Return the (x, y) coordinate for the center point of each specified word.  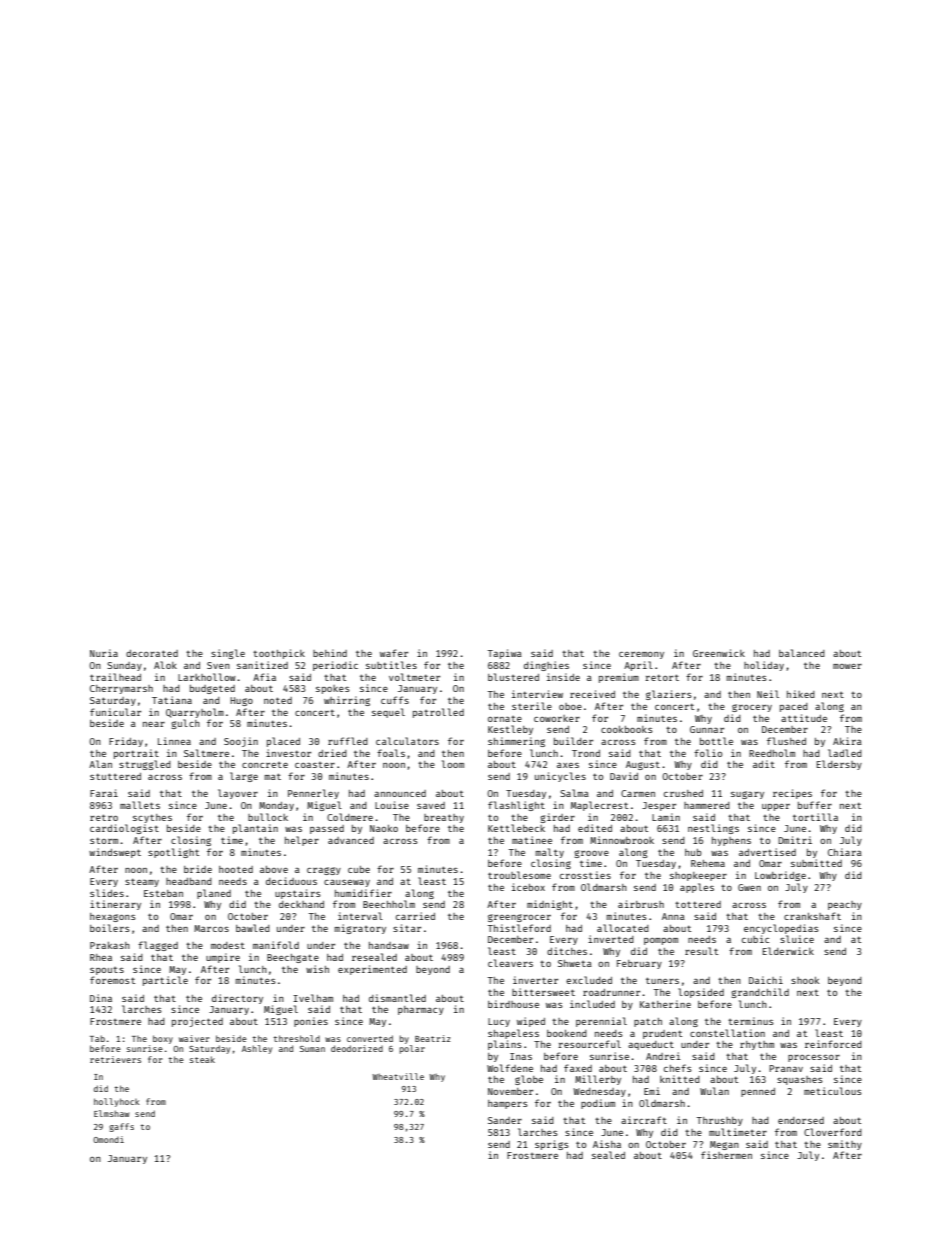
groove (591, 854)
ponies (311, 1022)
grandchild (760, 993)
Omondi (108, 1139)
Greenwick (719, 653)
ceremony (641, 655)
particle (165, 981)
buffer (815, 805)
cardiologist (124, 829)
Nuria (104, 653)
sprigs (552, 1145)
